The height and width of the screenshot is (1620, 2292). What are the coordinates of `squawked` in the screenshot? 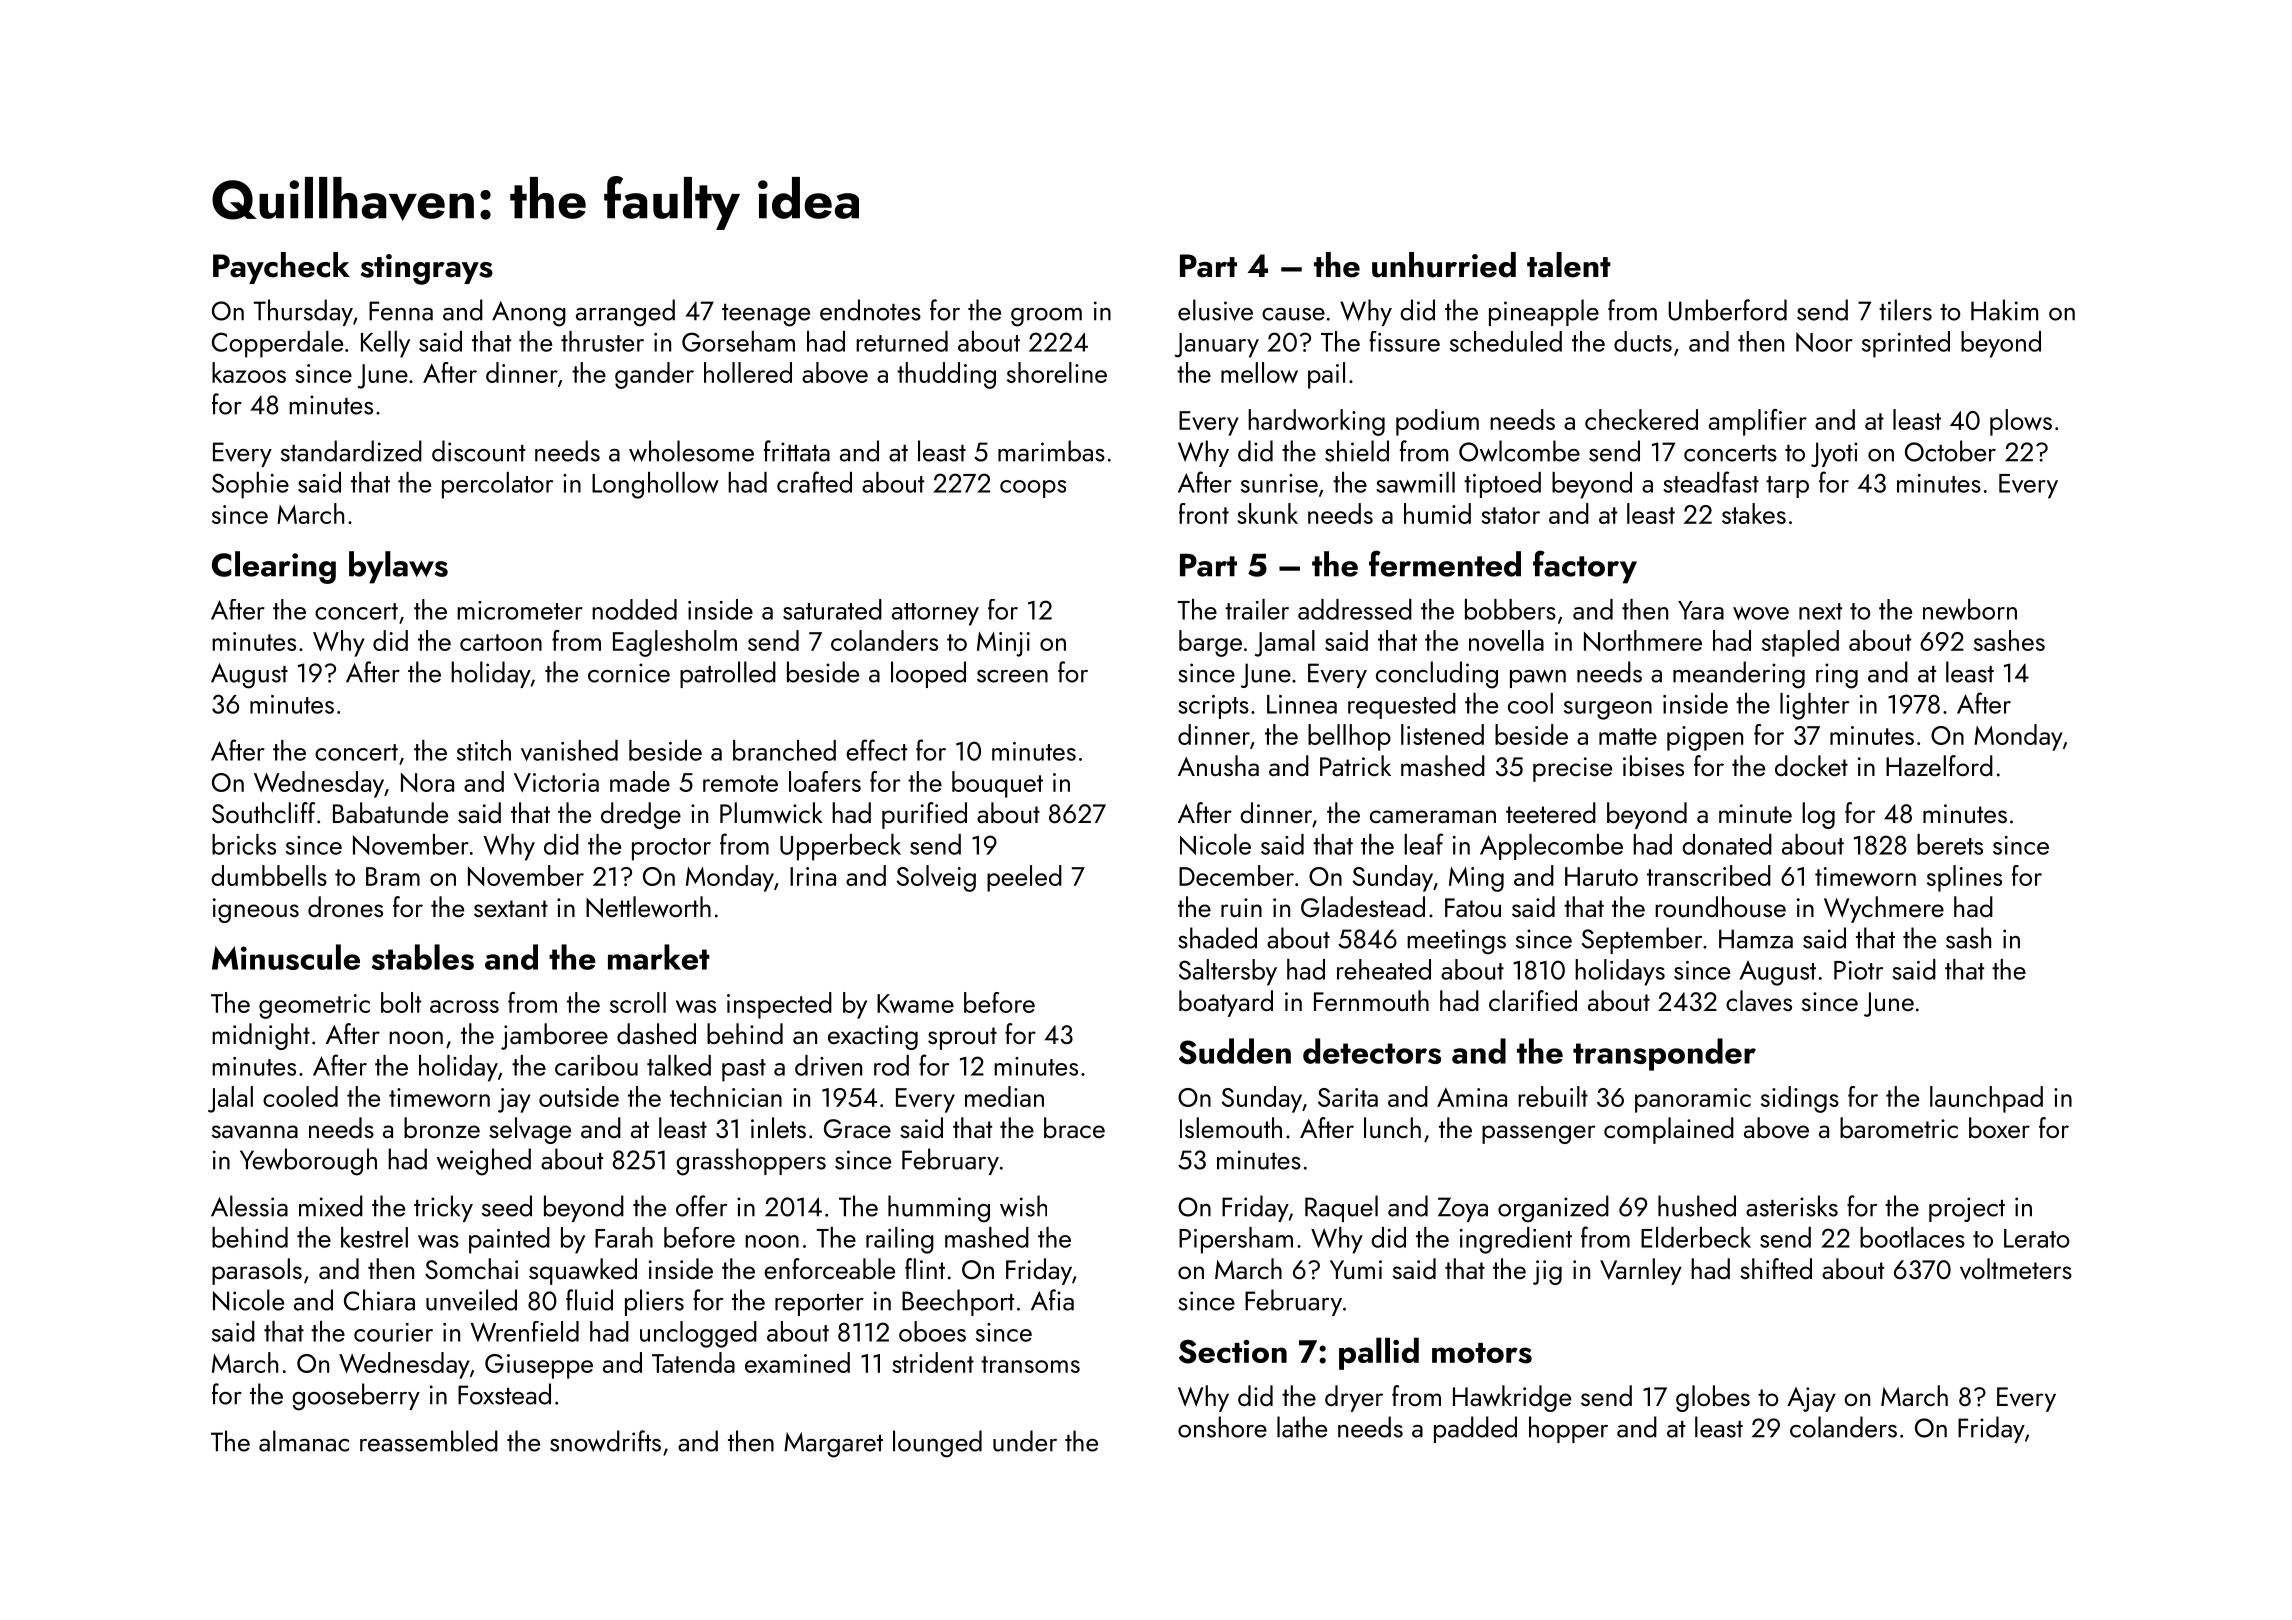 It's located at (583, 1271).
